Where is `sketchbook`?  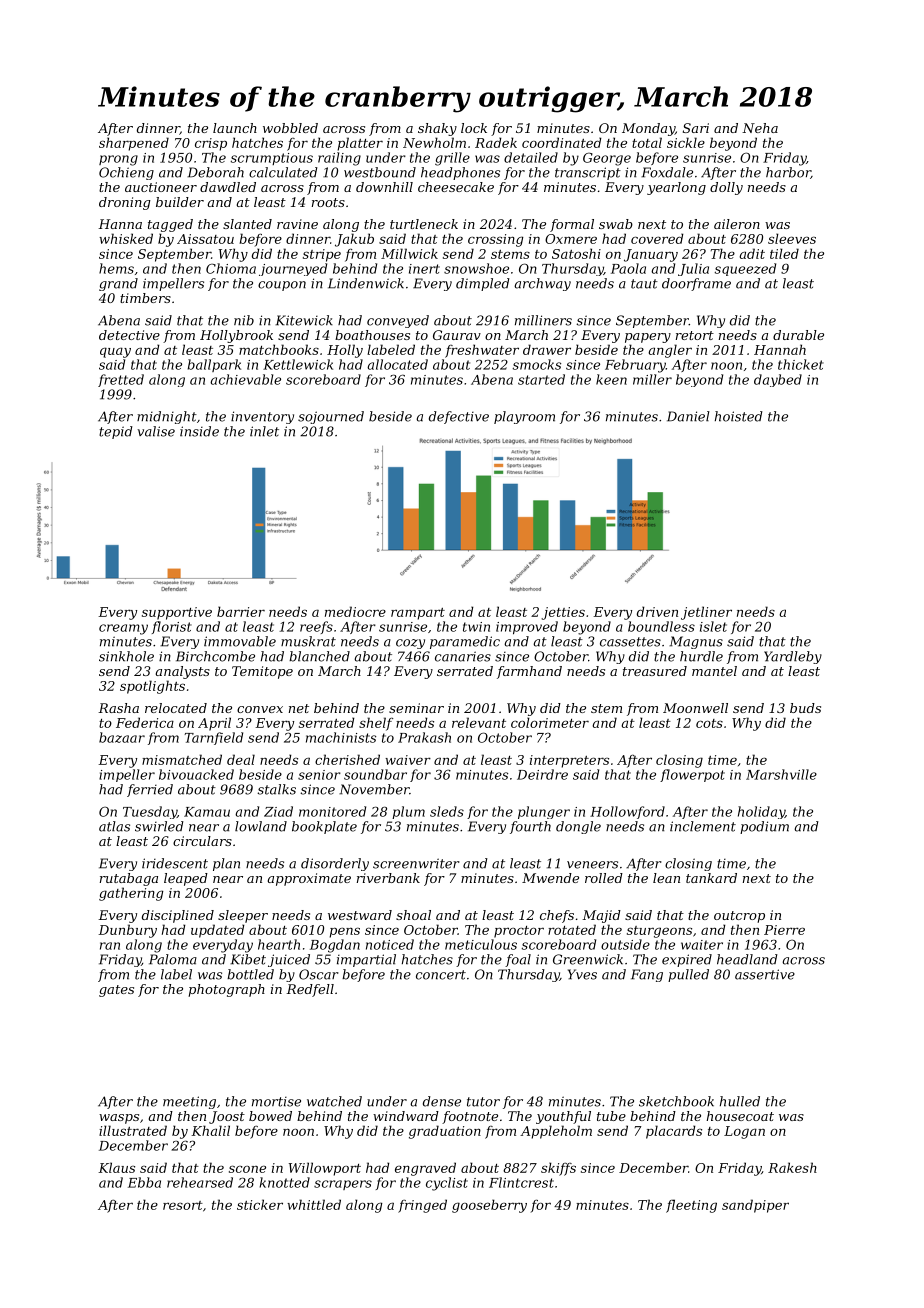
sketchbook is located at coordinates (676, 1101).
